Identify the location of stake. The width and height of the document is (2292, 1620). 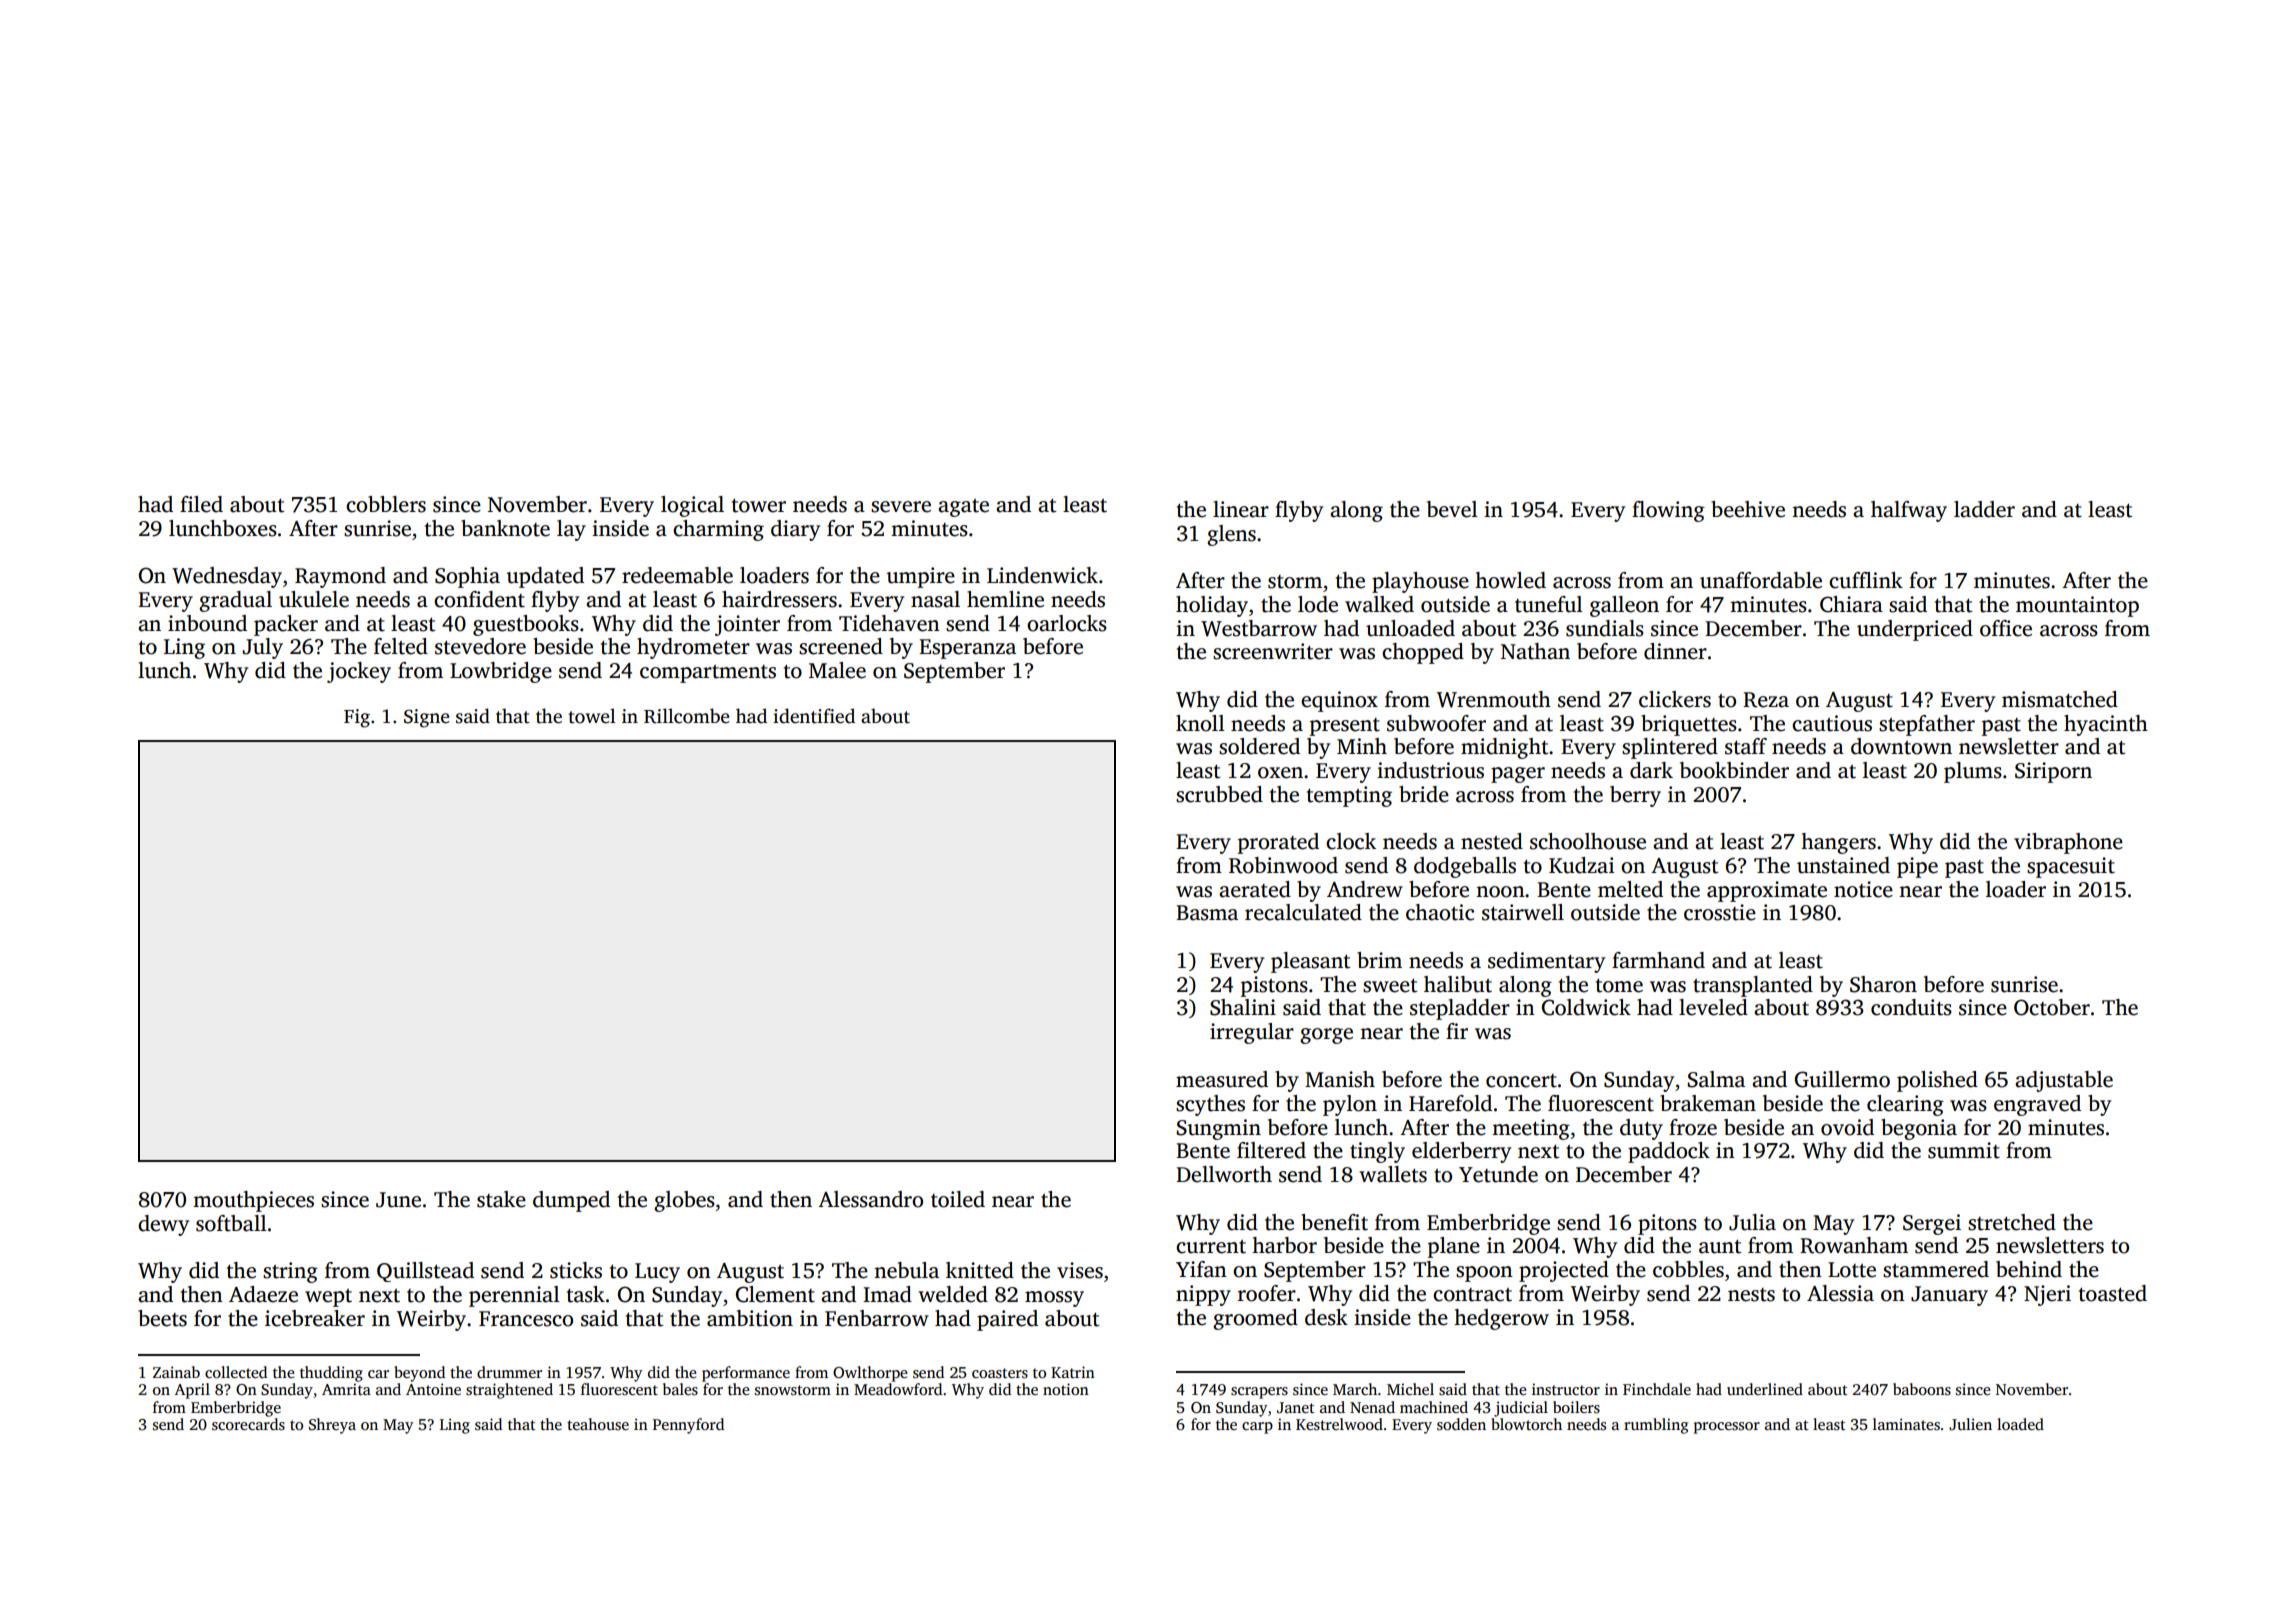
(501, 1199).
